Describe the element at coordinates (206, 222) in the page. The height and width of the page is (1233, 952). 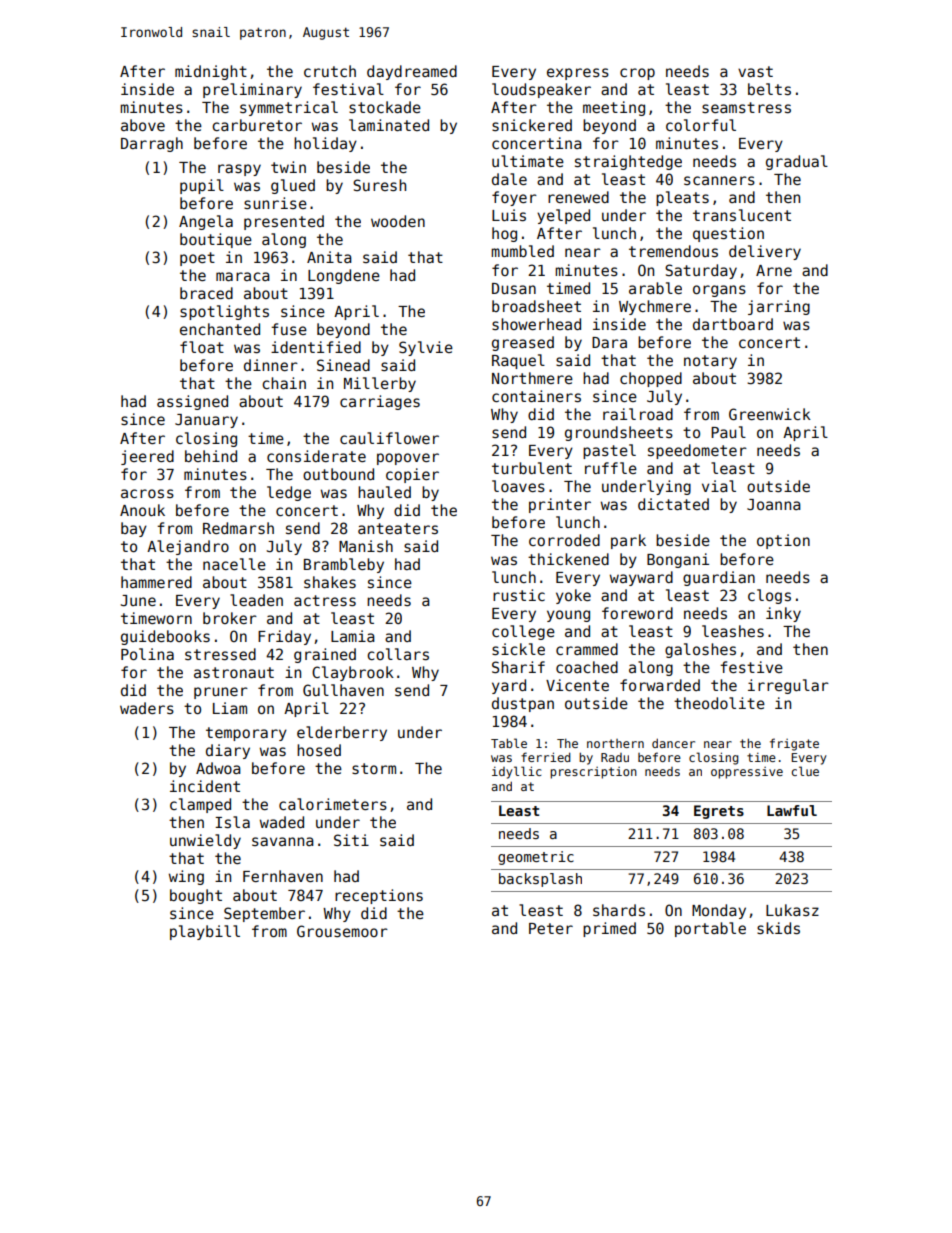
I see `Angela` at that location.
